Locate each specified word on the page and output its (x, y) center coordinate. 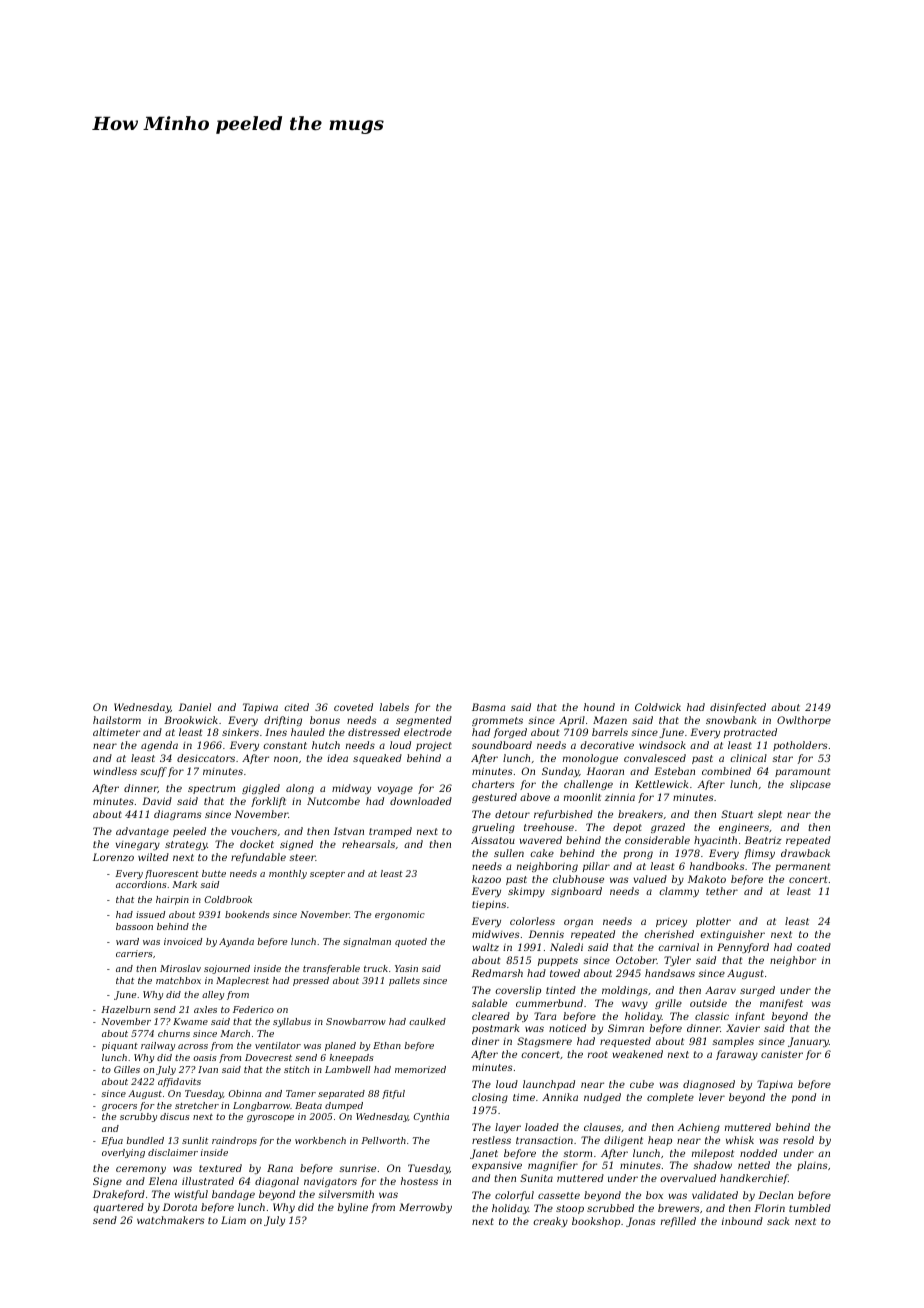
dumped (344, 1106)
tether (722, 891)
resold (798, 1140)
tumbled (810, 1208)
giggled (261, 789)
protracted (750, 733)
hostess (419, 1181)
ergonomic (400, 915)
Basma (488, 707)
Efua (112, 1141)
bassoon (134, 926)
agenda (159, 746)
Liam (233, 1220)
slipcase (810, 785)
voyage (395, 790)
